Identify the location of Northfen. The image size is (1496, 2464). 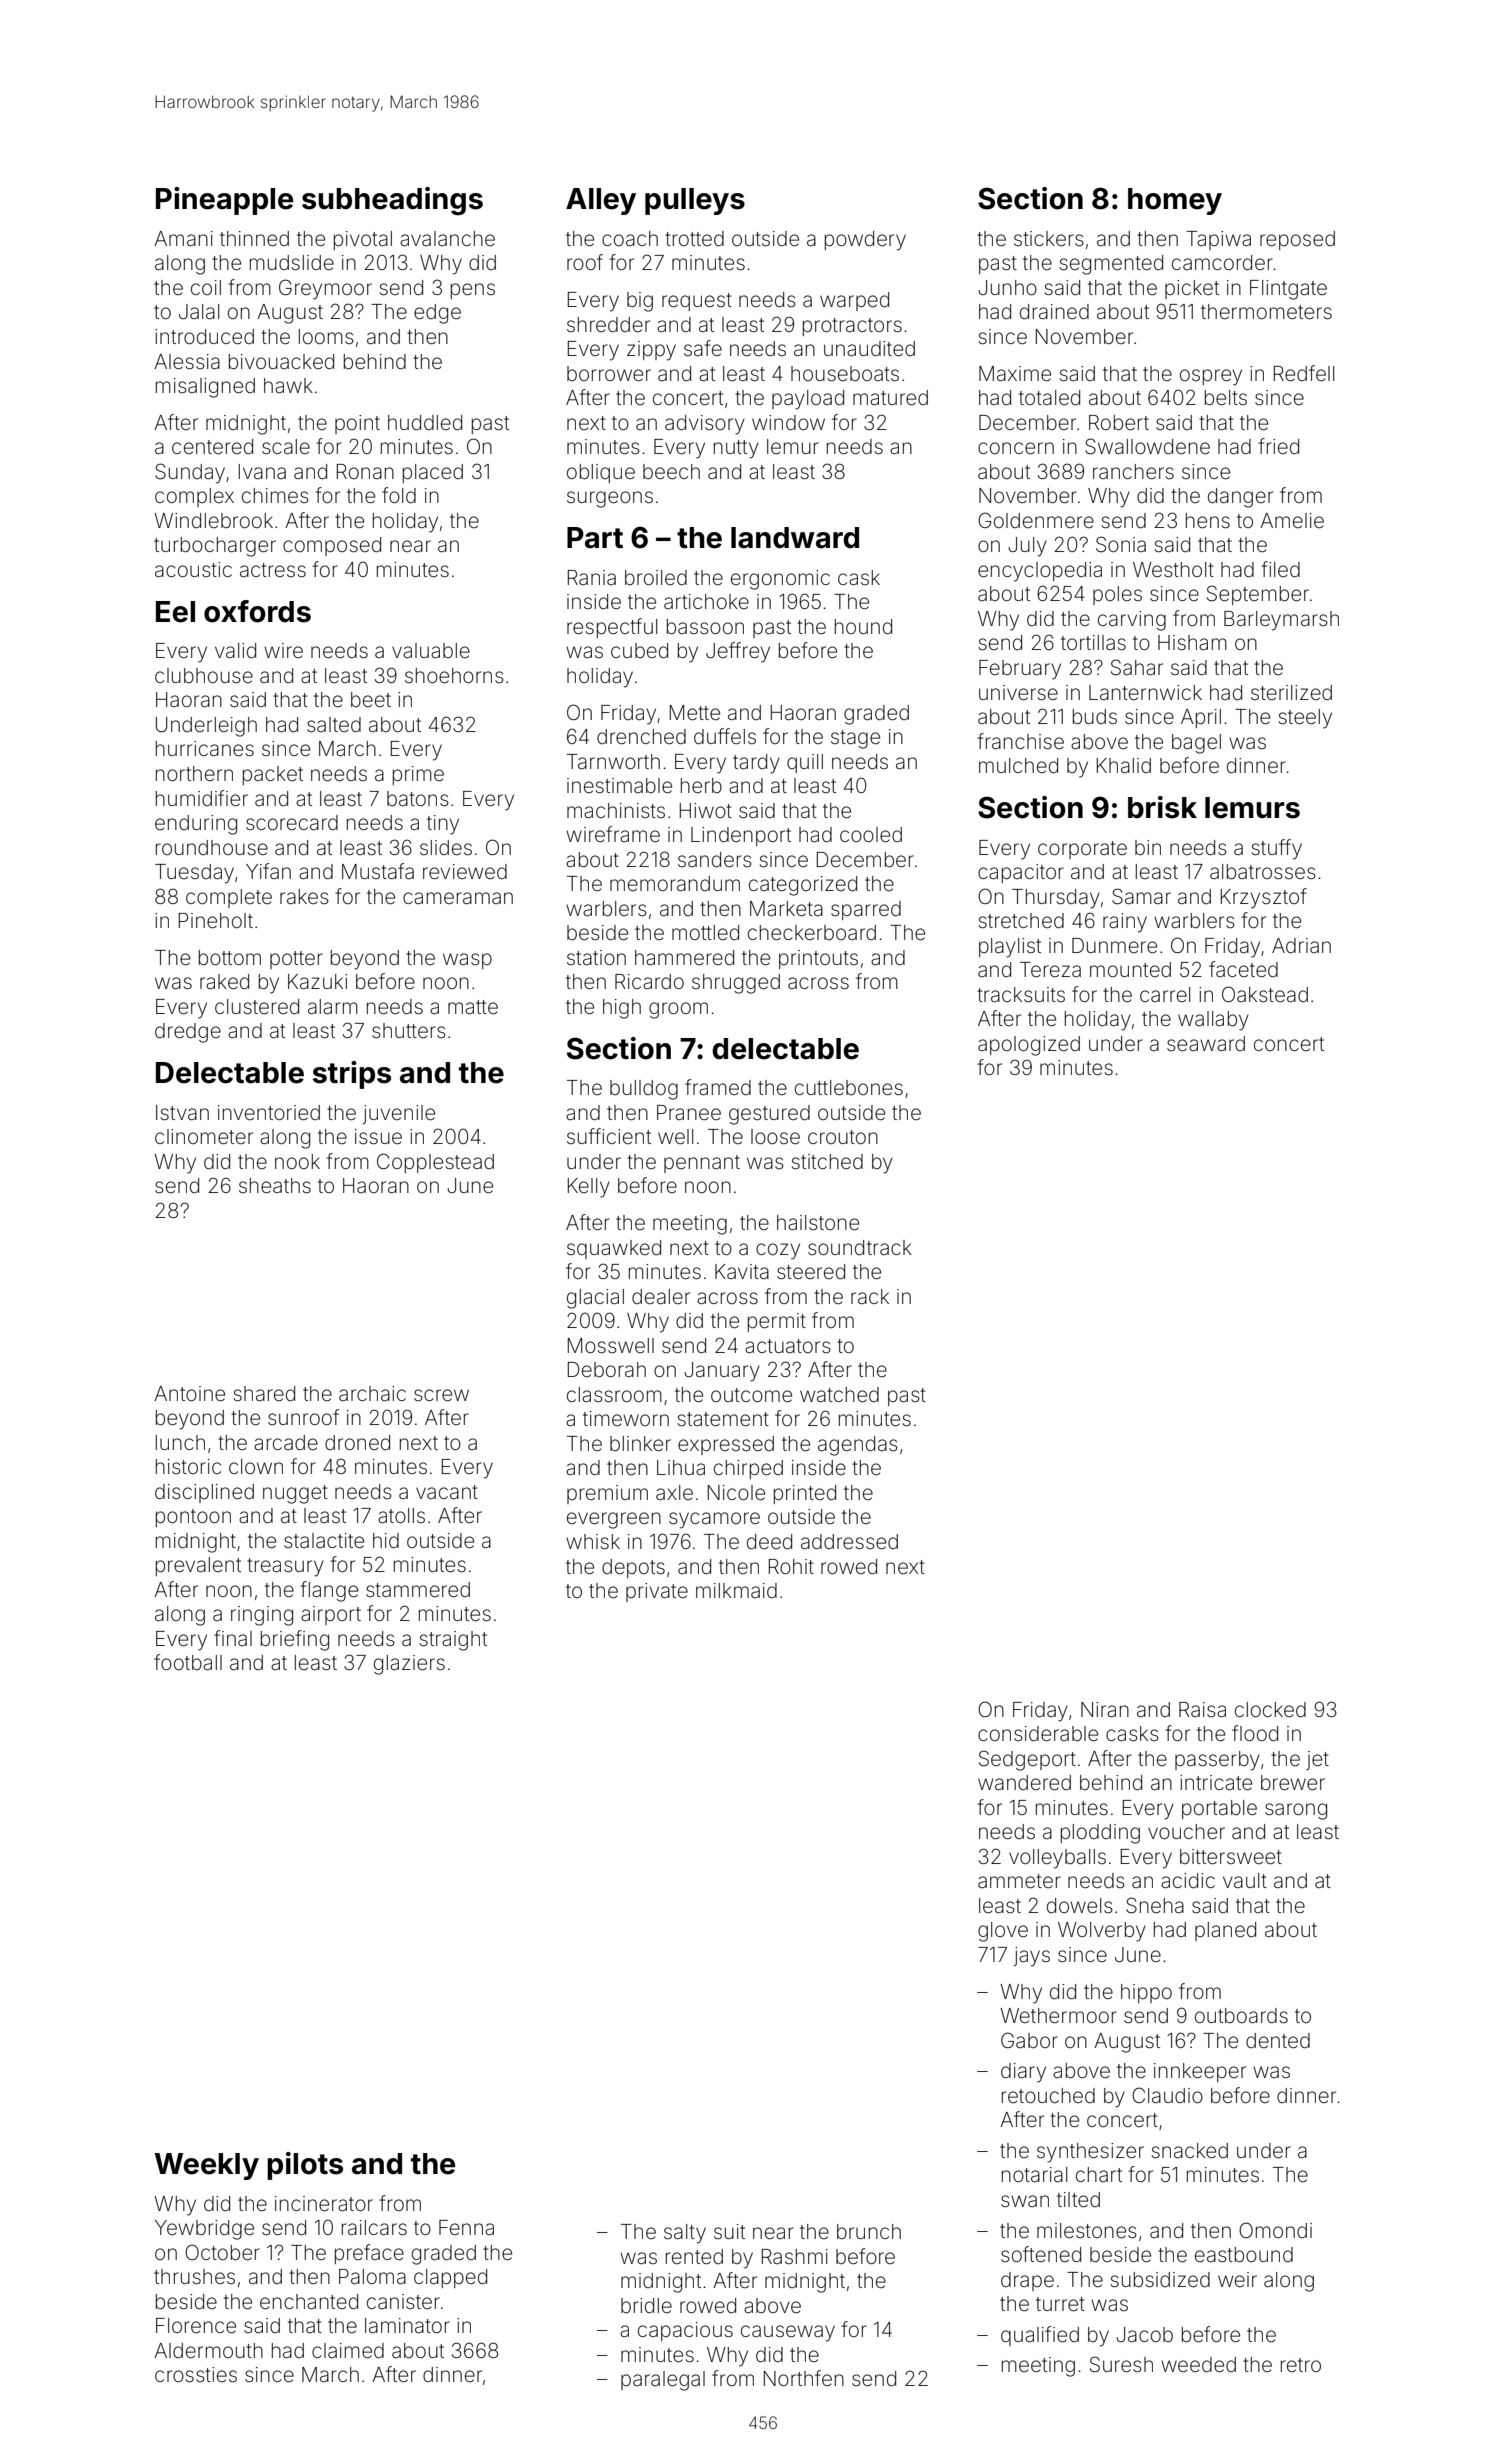
(804, 2378).
